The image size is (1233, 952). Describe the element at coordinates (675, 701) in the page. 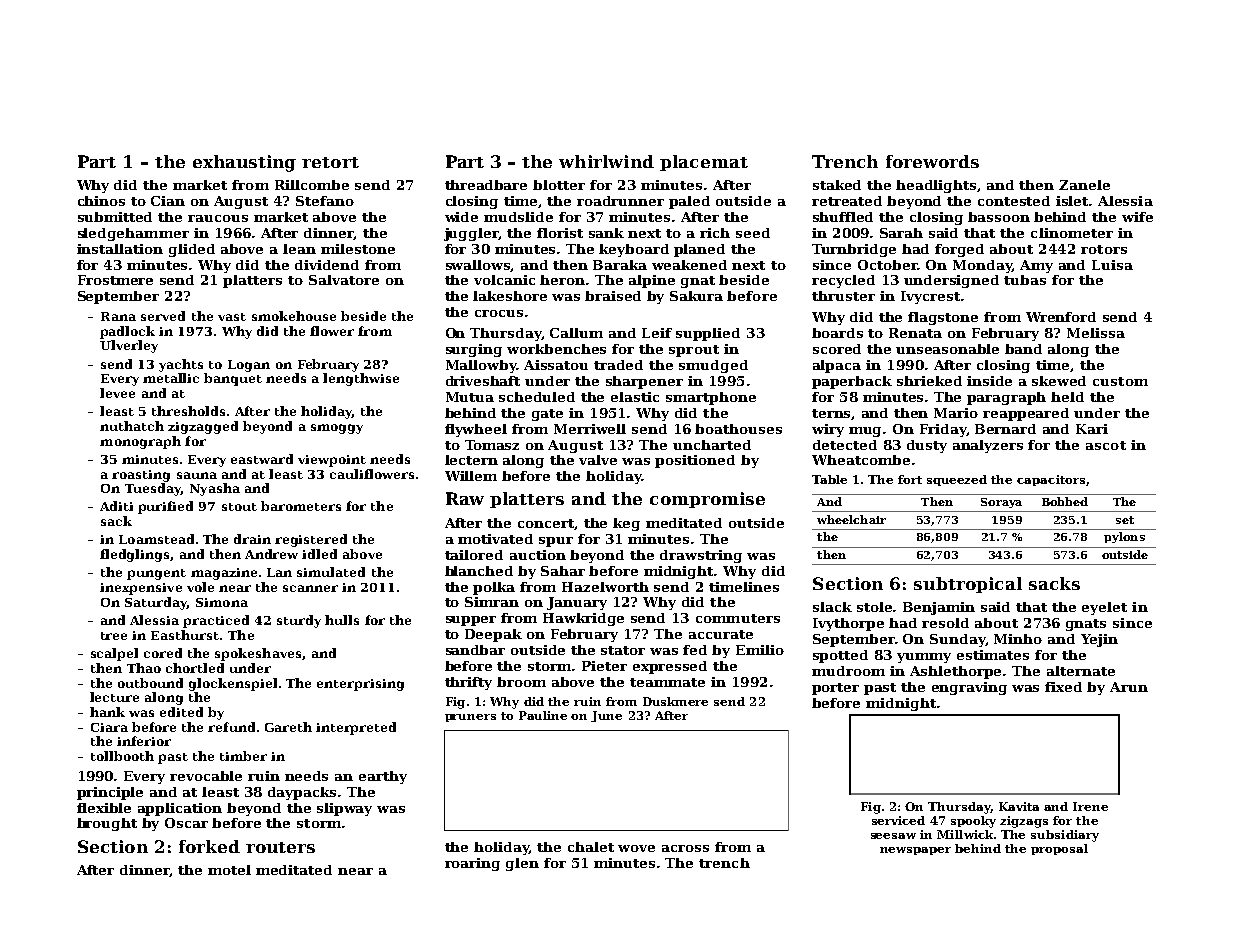

I see `Duskmere` at that location.
